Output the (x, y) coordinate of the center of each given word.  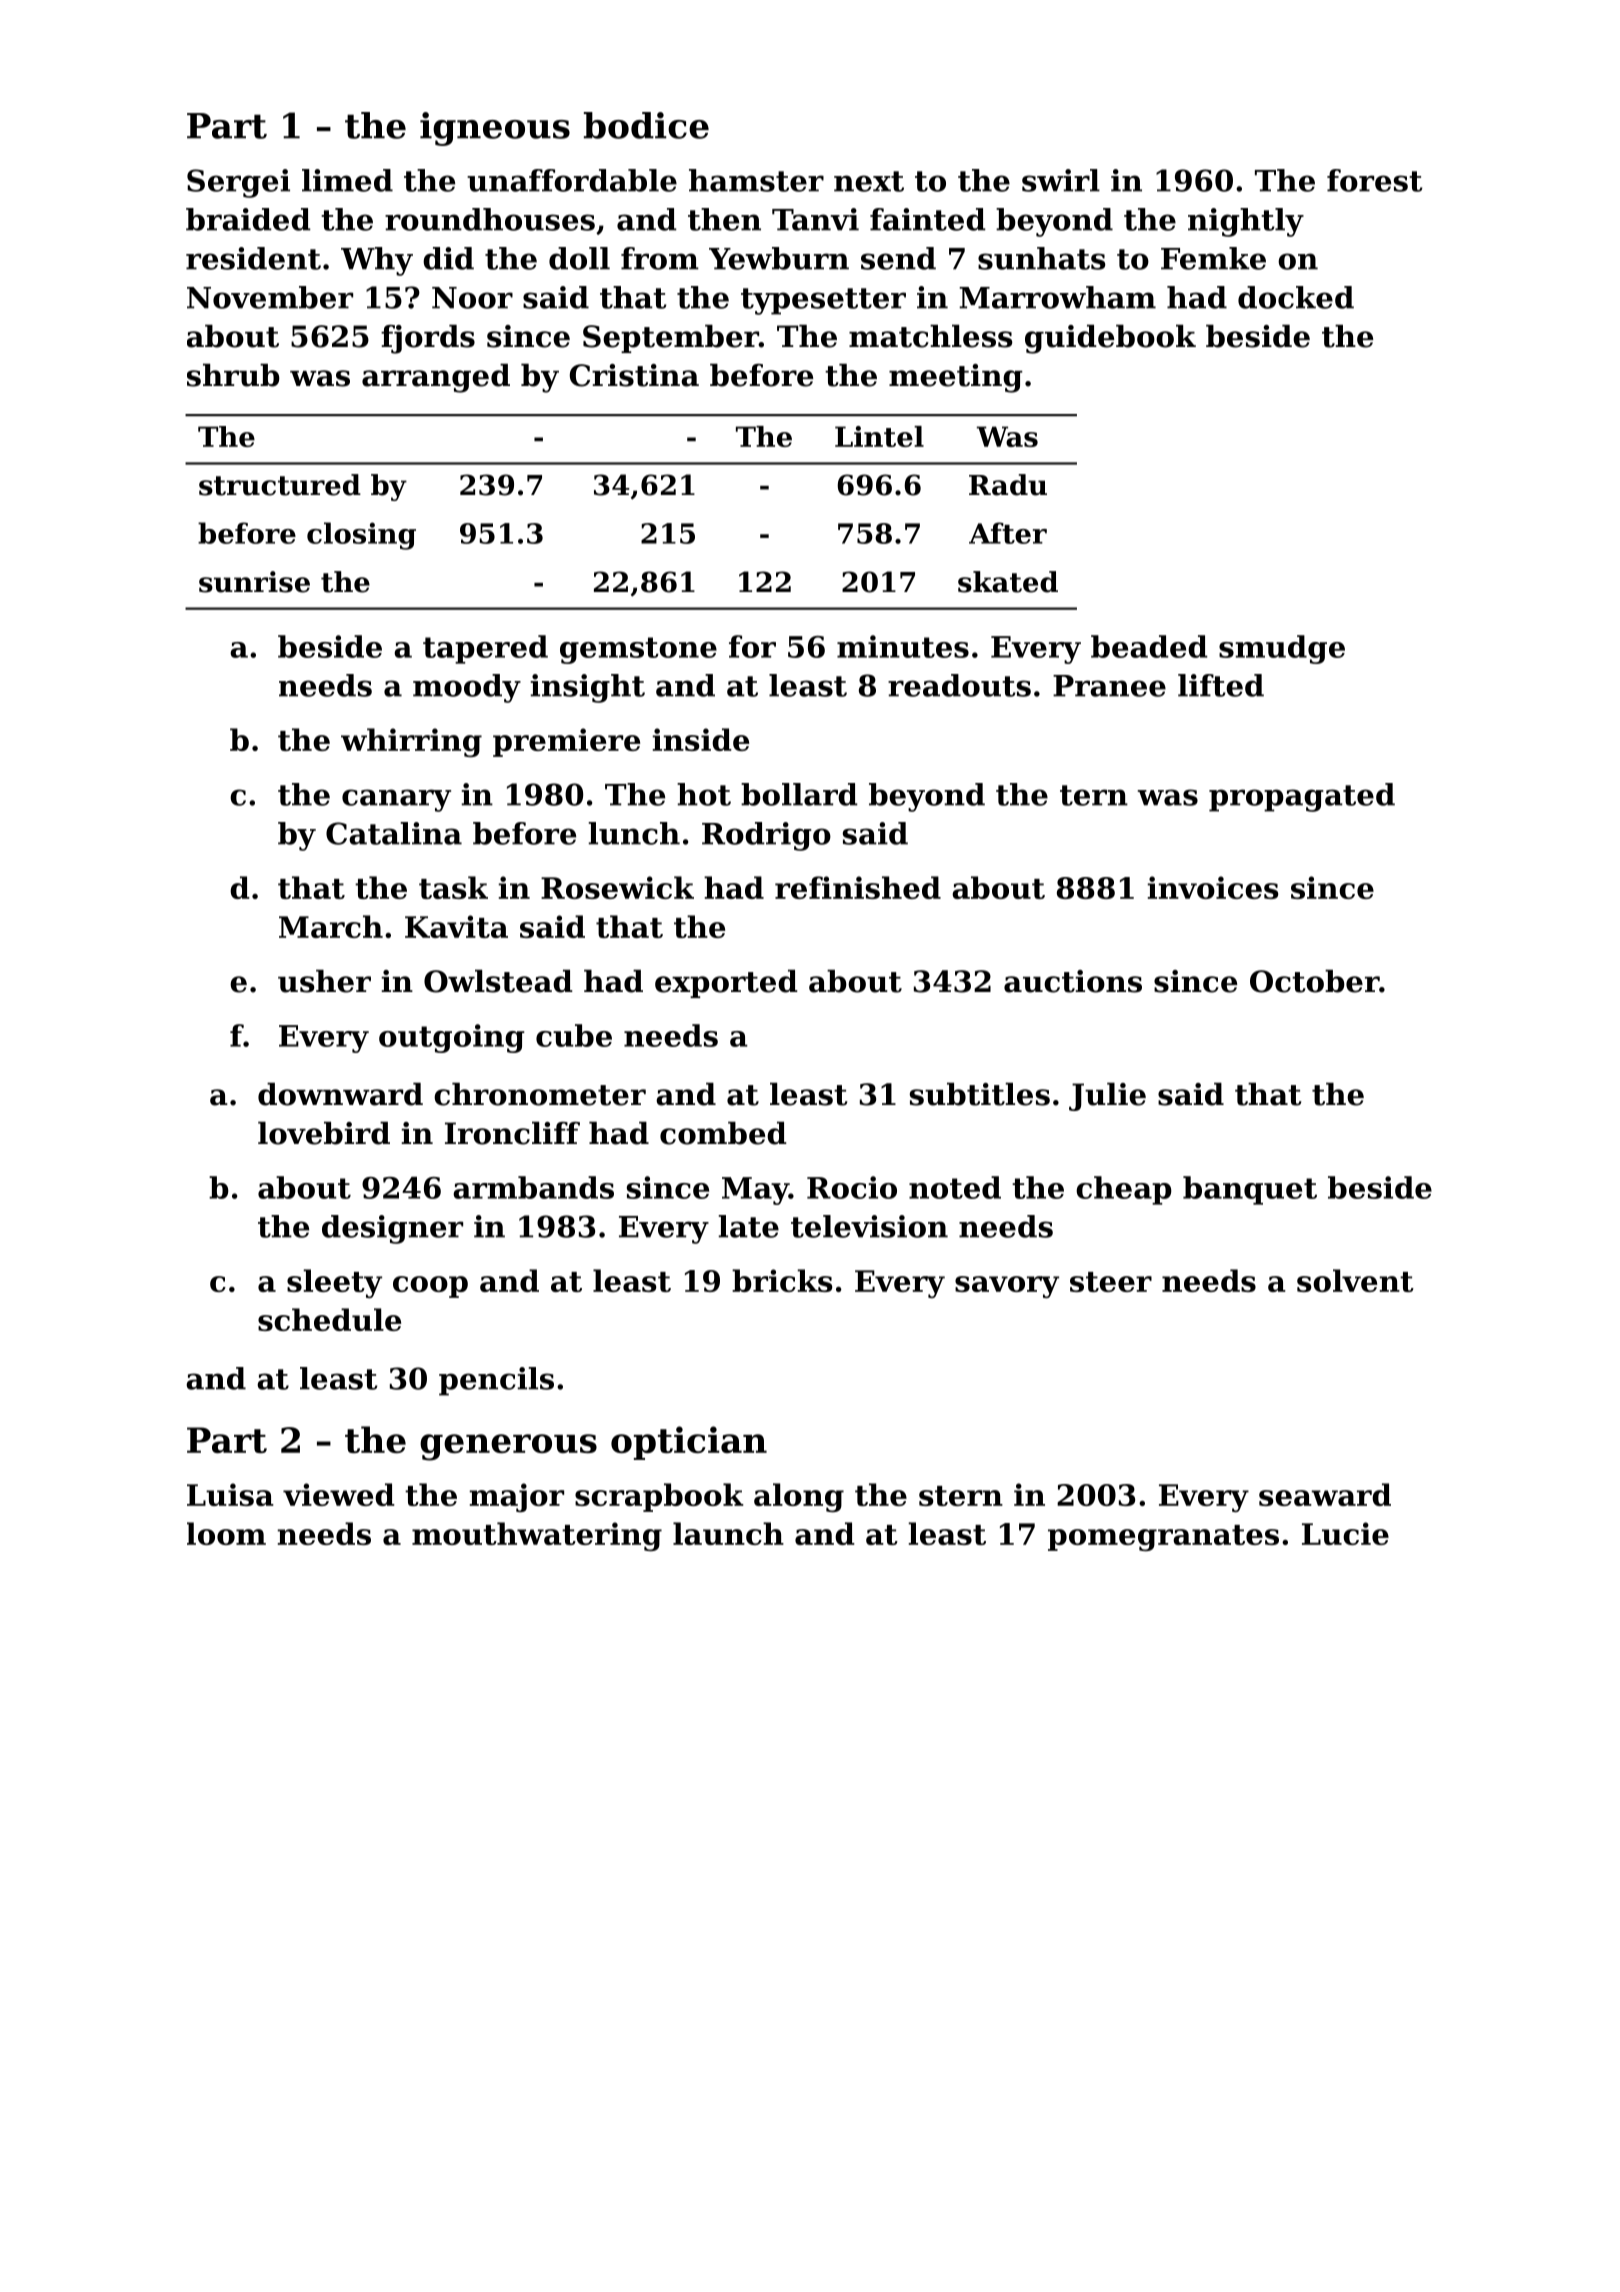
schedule (329, 1319)
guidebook (1110, 339)
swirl (1061, 180)
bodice (646, 125)
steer (1111, 1282)
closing (361, 536)
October (1314, 981)
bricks (782, 1280)
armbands (533, 1187)
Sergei (238, 183)
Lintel (879, 436)
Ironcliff (512, 1133)
